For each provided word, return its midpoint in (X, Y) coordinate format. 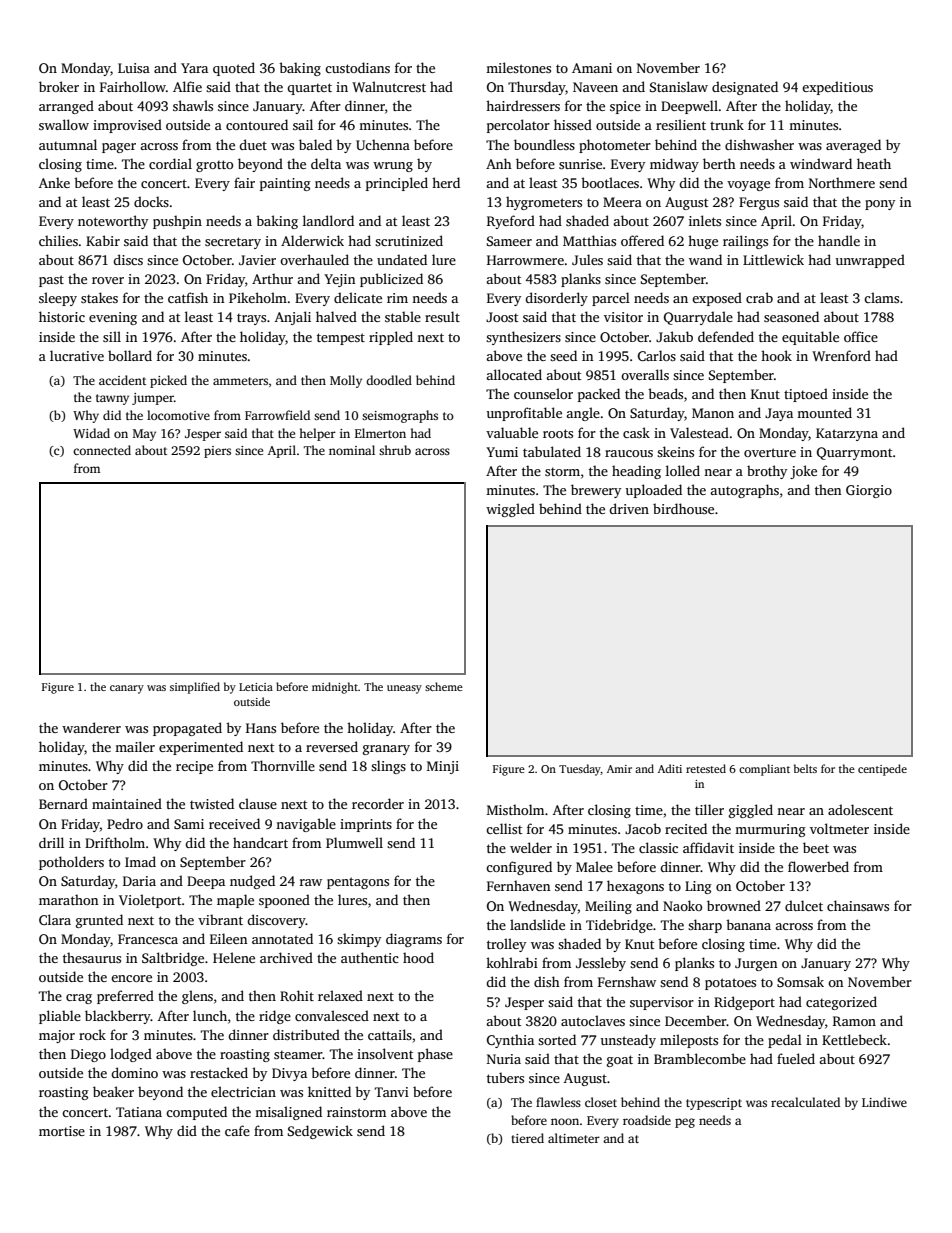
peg (685, 1123)
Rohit (297, 995)
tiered (527, 1138)
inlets (705, 220)
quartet (309, 89)
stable (403, 316)
